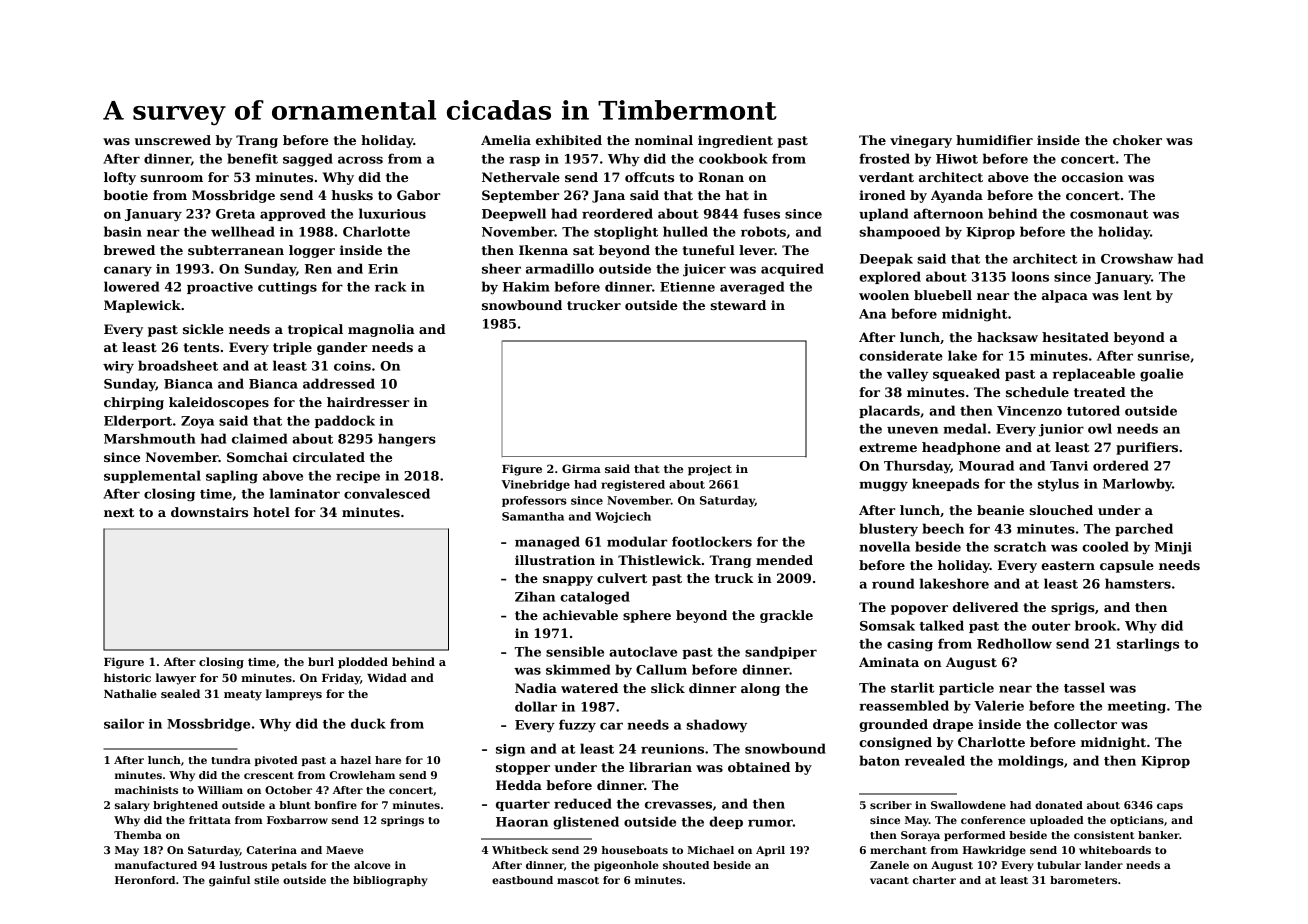 This page has height=924, width=1308. I want to click on barometers, so click(1083, 880).
